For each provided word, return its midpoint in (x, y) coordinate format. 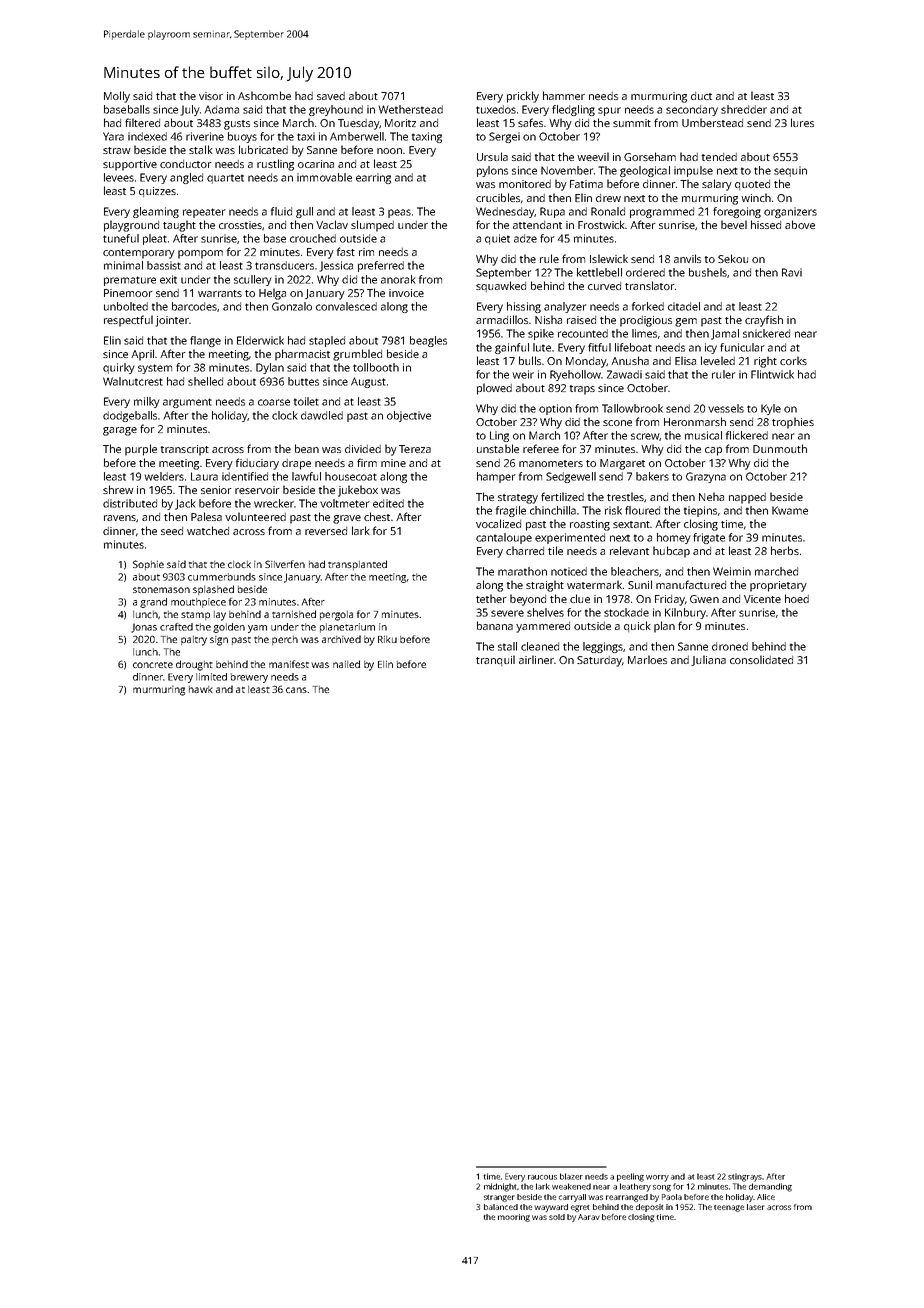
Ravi (792, 272)
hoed (797, 598)
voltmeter (344, 503)
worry (657, 1178)
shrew (118, 489)
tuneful (121, 238)
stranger (499, 1198)
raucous (542, 1177)
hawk (201, 689)
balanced (501, 1207)
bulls (530, 360)
